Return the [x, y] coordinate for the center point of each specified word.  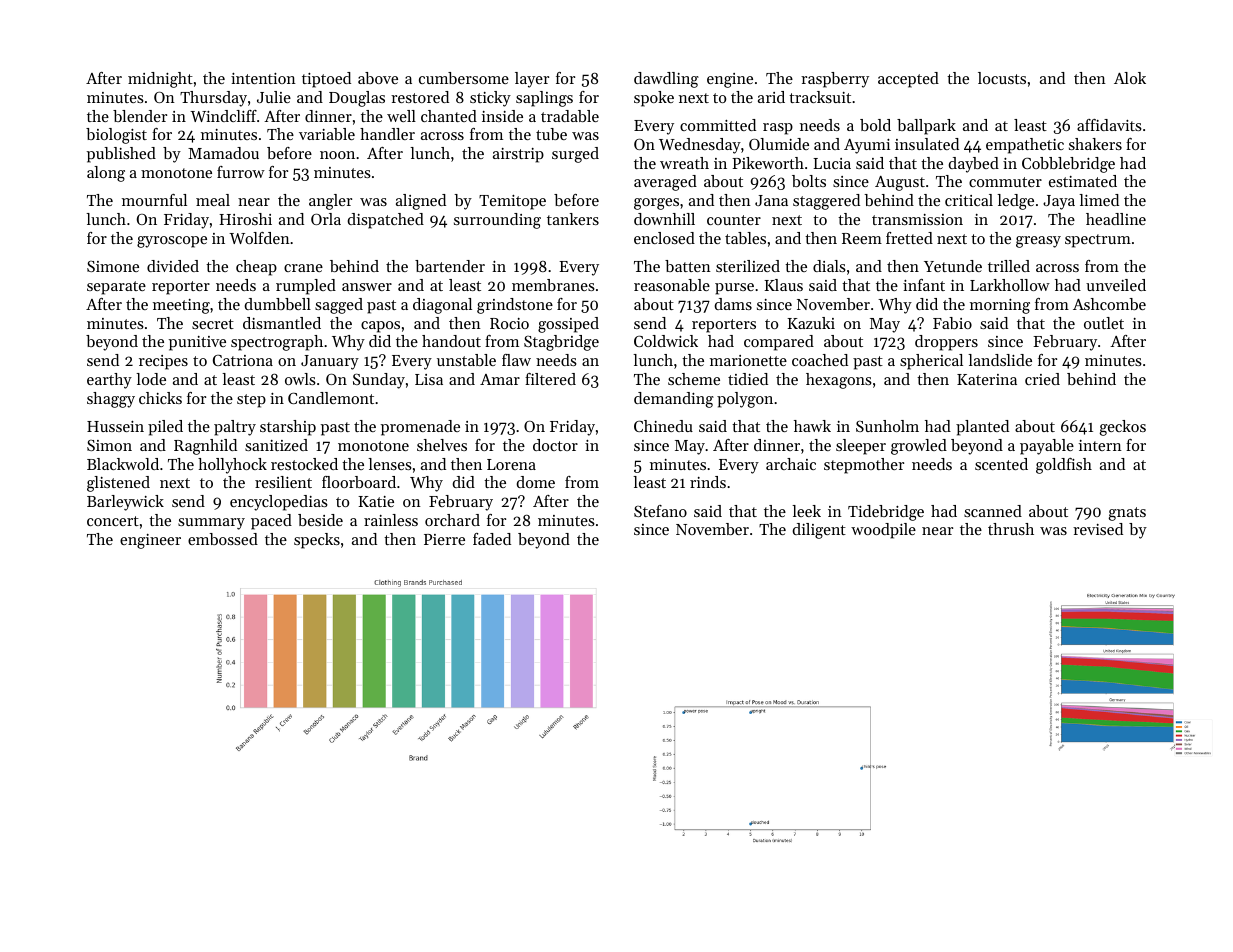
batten [688, 266]
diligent [819, 531]
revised [1098, 529]
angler [330, 202]
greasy [1038, 242]
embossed [223, 539]
